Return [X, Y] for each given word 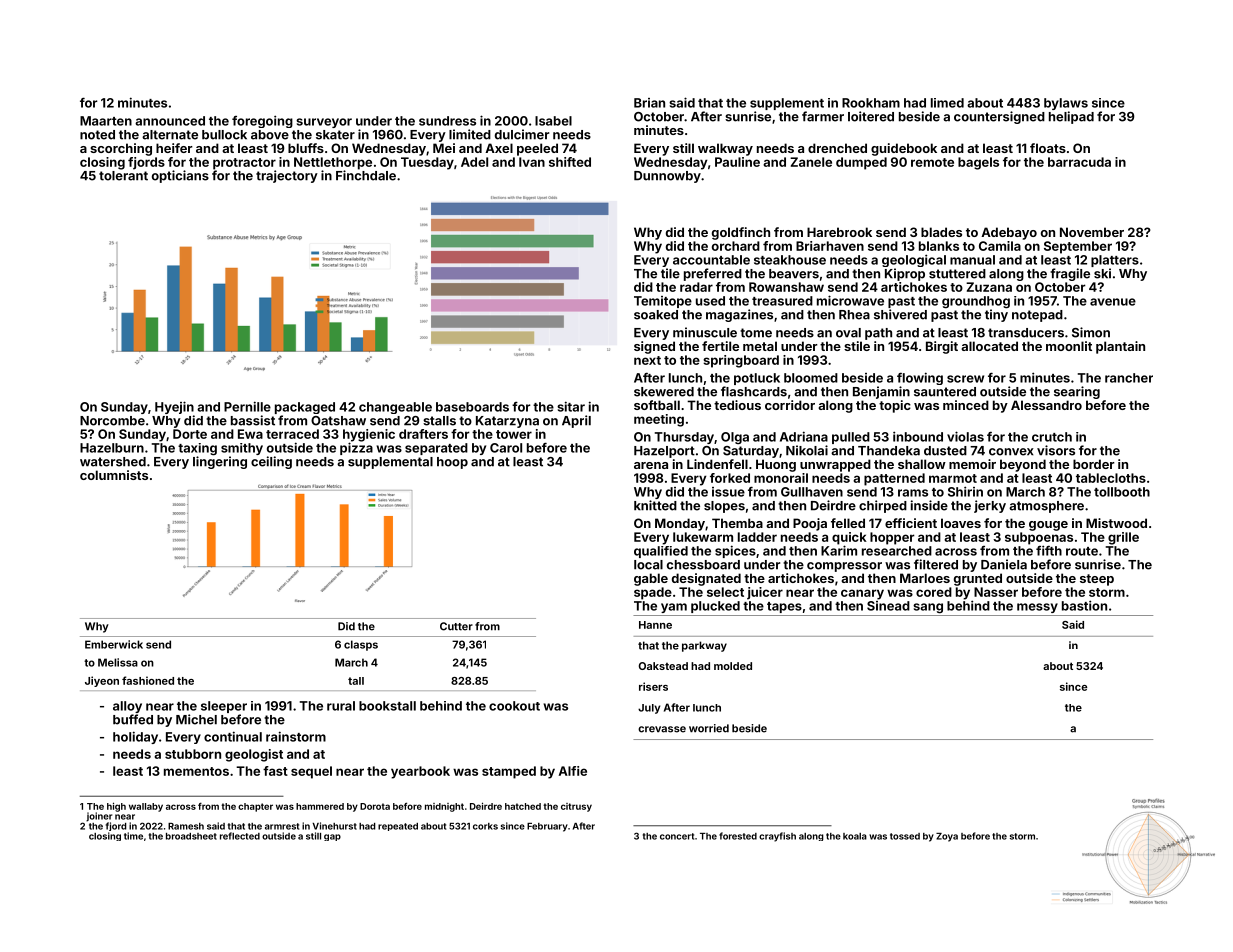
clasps [361, 645]
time [133, 836]
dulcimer [522, 134]
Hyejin [174, 407]
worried [709, 728]
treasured [782, 301]
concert [677, 836]
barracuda [1079, 162]
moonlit [1069, 346]
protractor [244, 164]
